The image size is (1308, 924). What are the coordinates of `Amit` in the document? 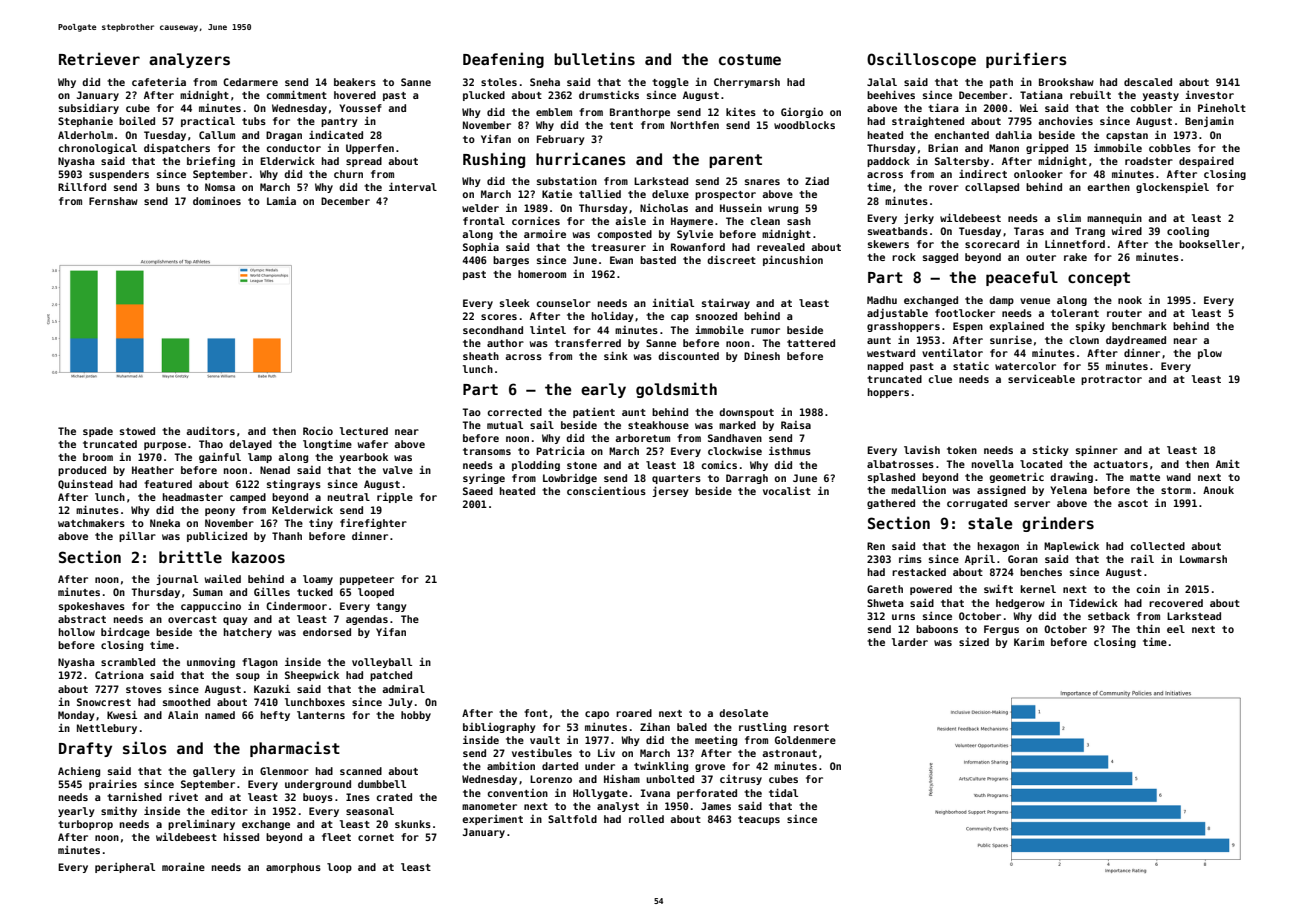 It's located at (1228, 464).
